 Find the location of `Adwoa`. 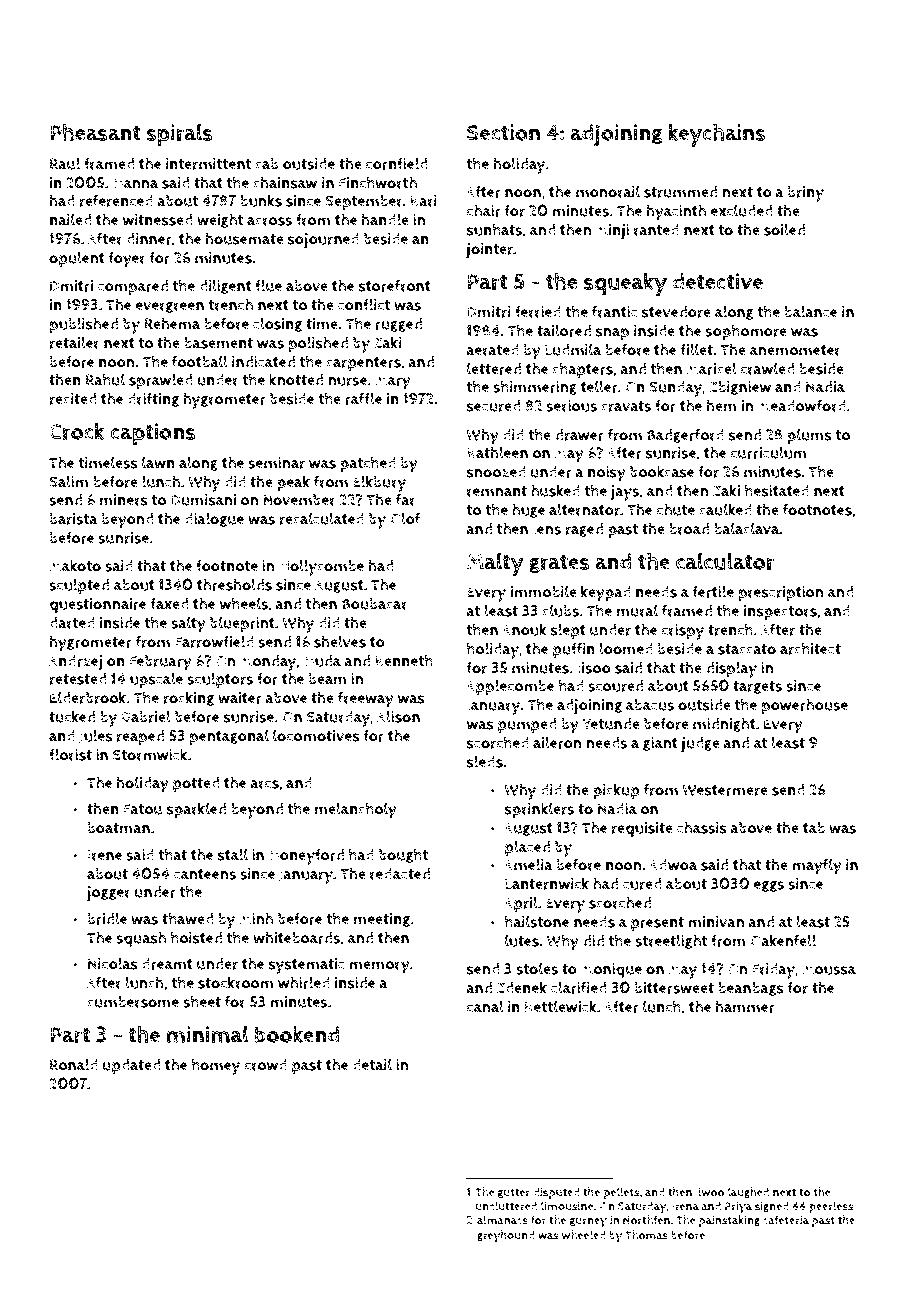

Adwoa is located at coordinates (673, 865).
